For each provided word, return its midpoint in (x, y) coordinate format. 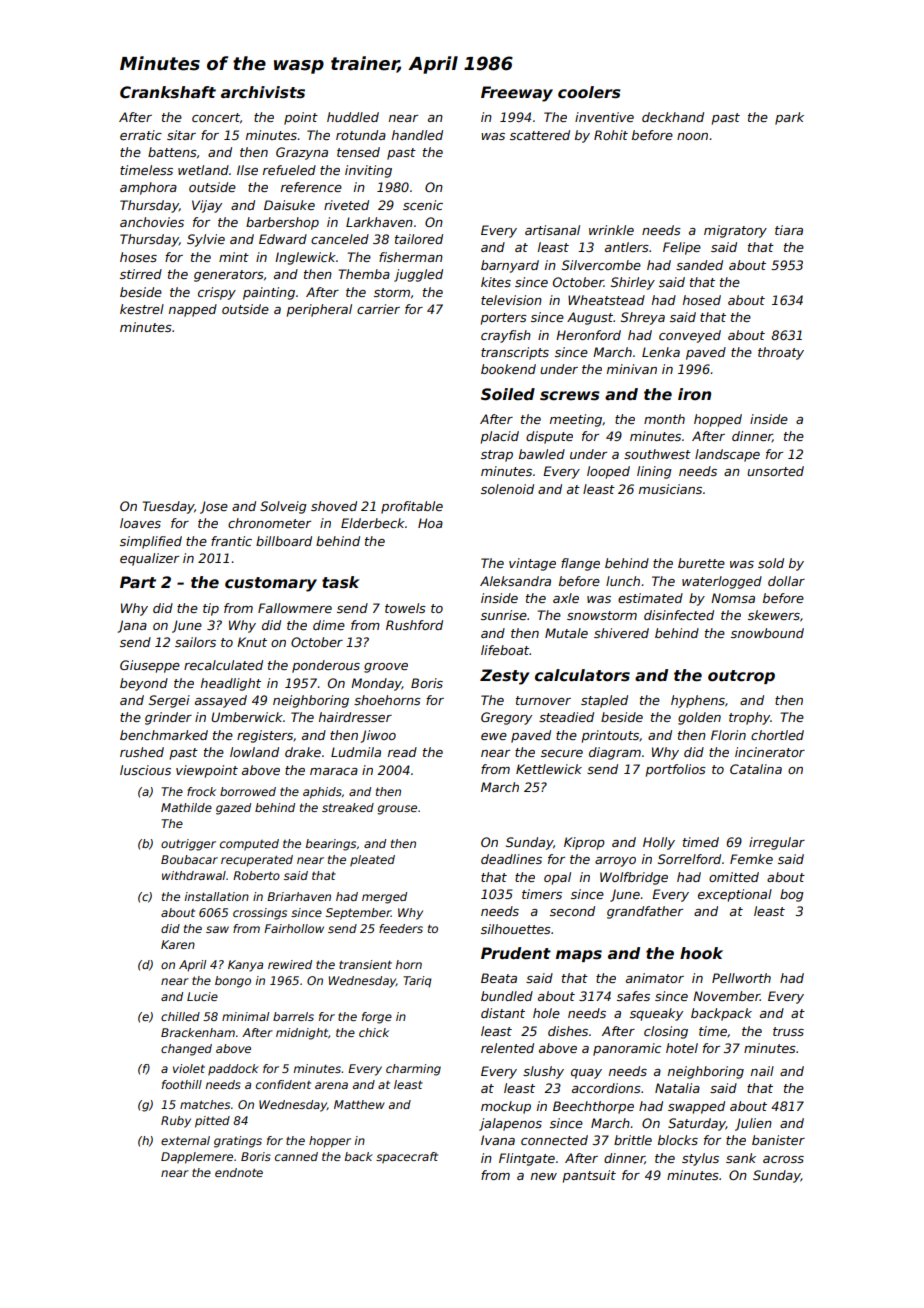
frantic (231, 541)
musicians (670, 489)
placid (500, 437)
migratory (735, 231)
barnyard (510, 266)
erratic (141, 135)
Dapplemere (197, 1158)
